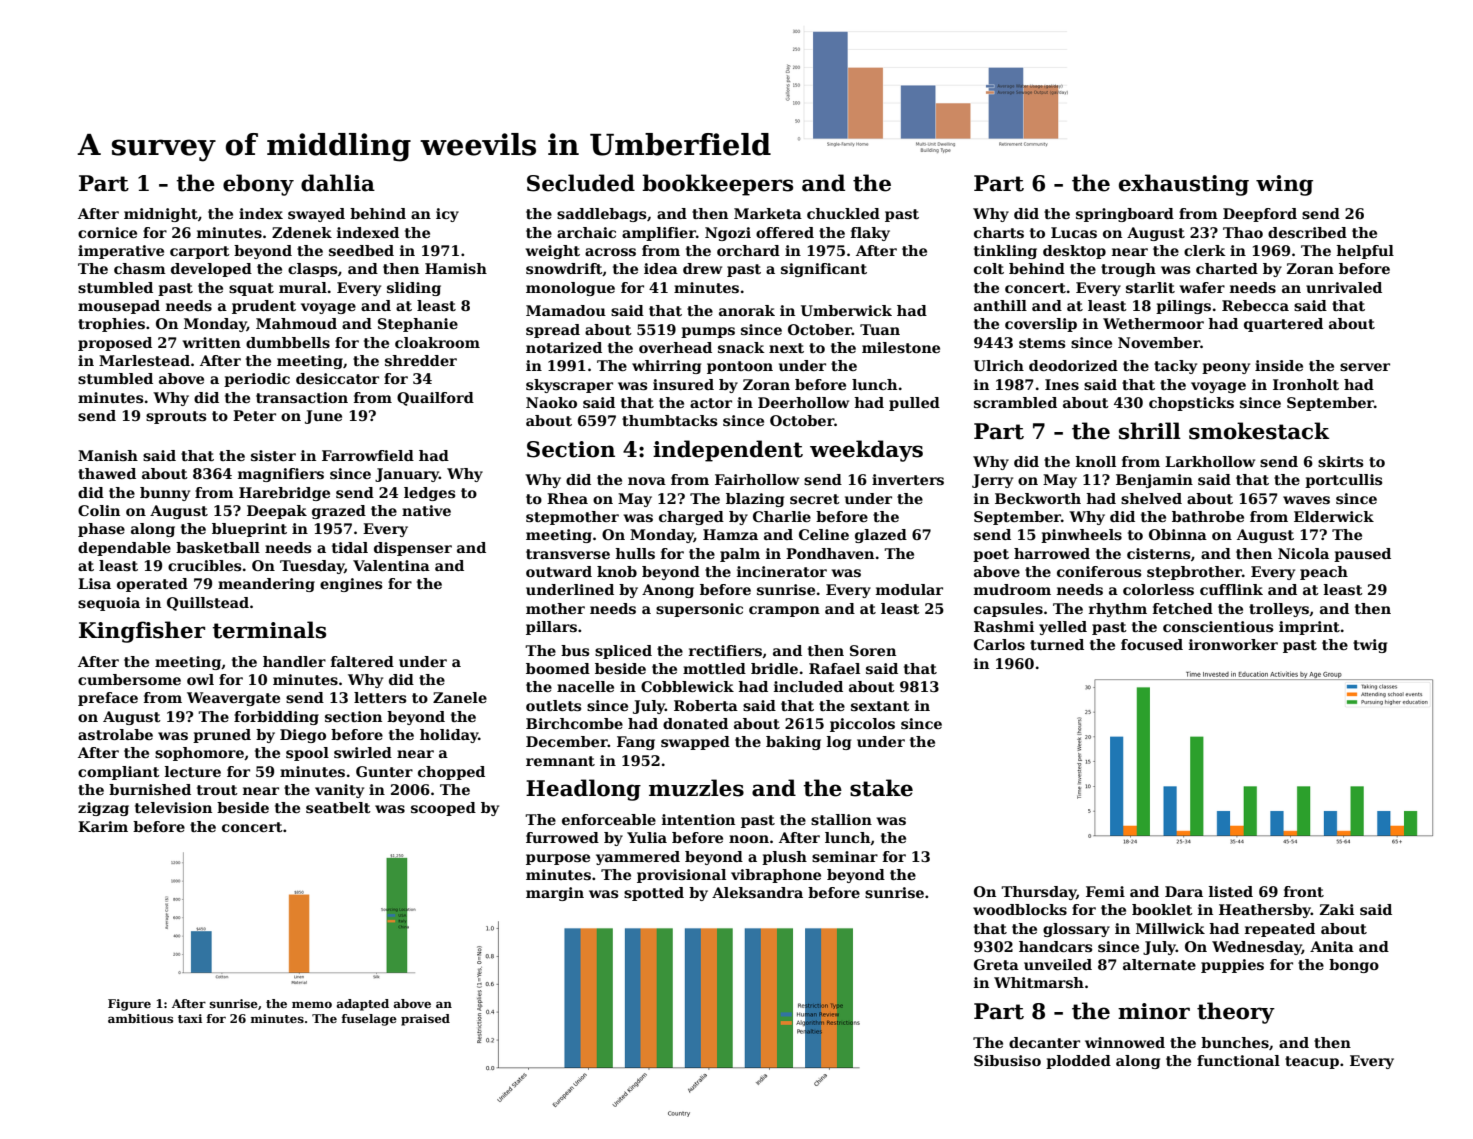 The width and height of the document is (1473, 1139). I want to click on crucibles, so click(204, 565).
